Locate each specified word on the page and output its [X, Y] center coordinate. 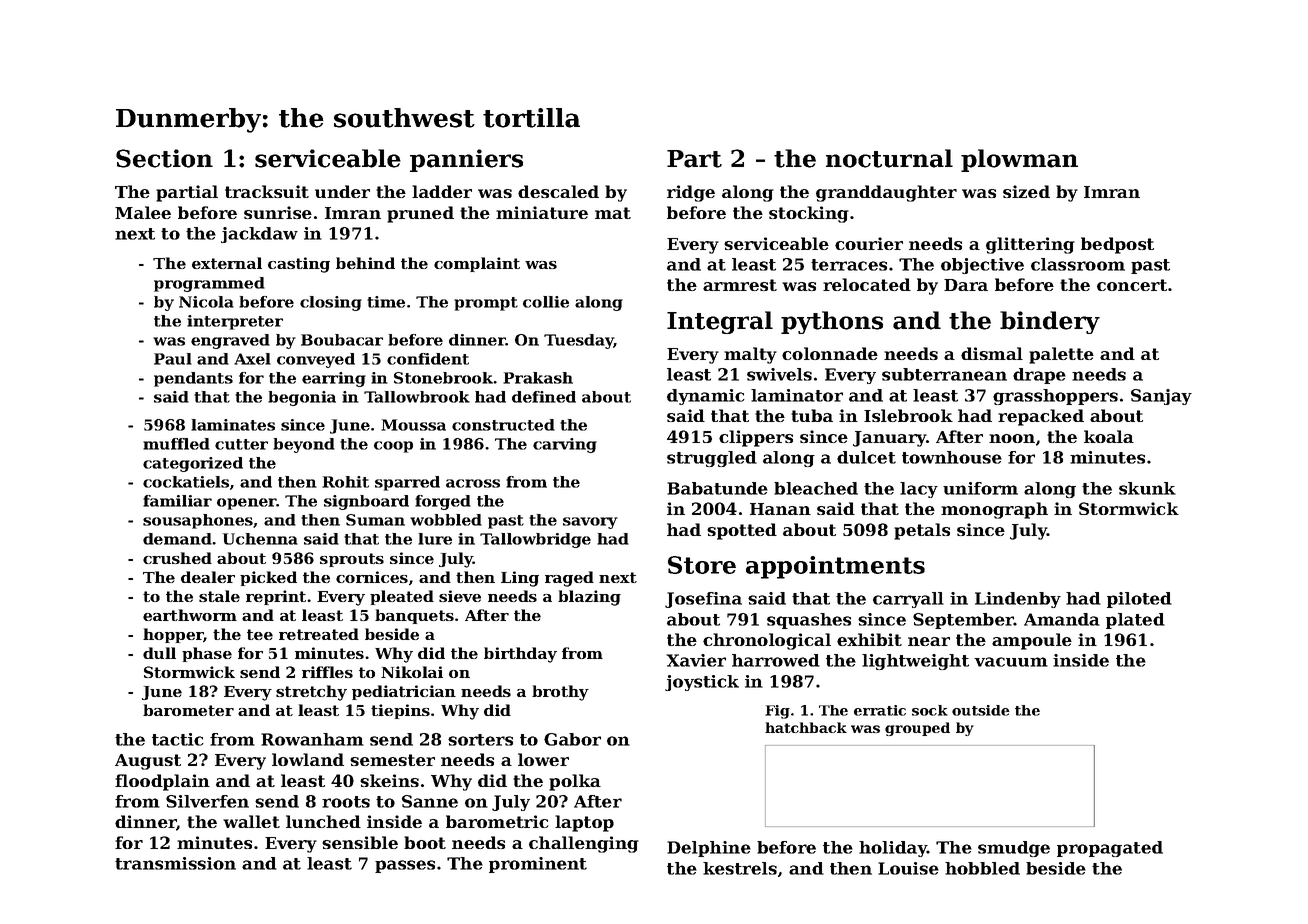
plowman [1019, 160]
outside [981, 710]
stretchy [311, 693]
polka [575, 782]
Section [164, 158]
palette [1061, 355]
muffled [176, 444]
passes [405, 866]
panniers [466, 160]
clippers [756, 438]
